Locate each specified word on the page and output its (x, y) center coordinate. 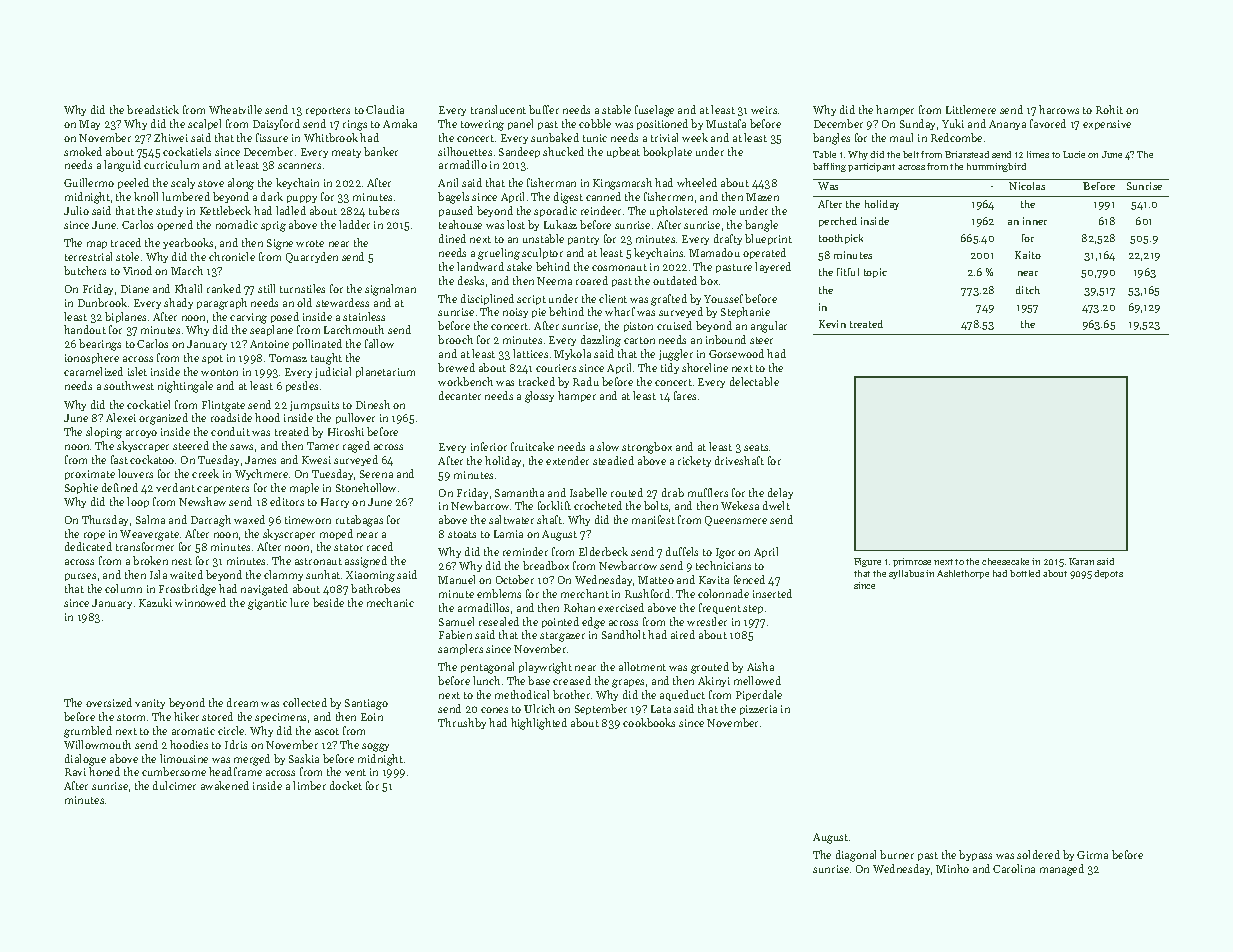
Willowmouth (97, 744)
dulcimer (174, 785)
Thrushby (462, 723)
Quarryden (312, 257)
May (89, 125)
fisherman (551, 182)
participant (871, 167)
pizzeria (758, 710)
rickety (694, 461)
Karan (1081, 561)
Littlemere (971, 109)
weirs (764, 110)
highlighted (539, 724)
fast (119, 459)
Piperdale (759, 695)
